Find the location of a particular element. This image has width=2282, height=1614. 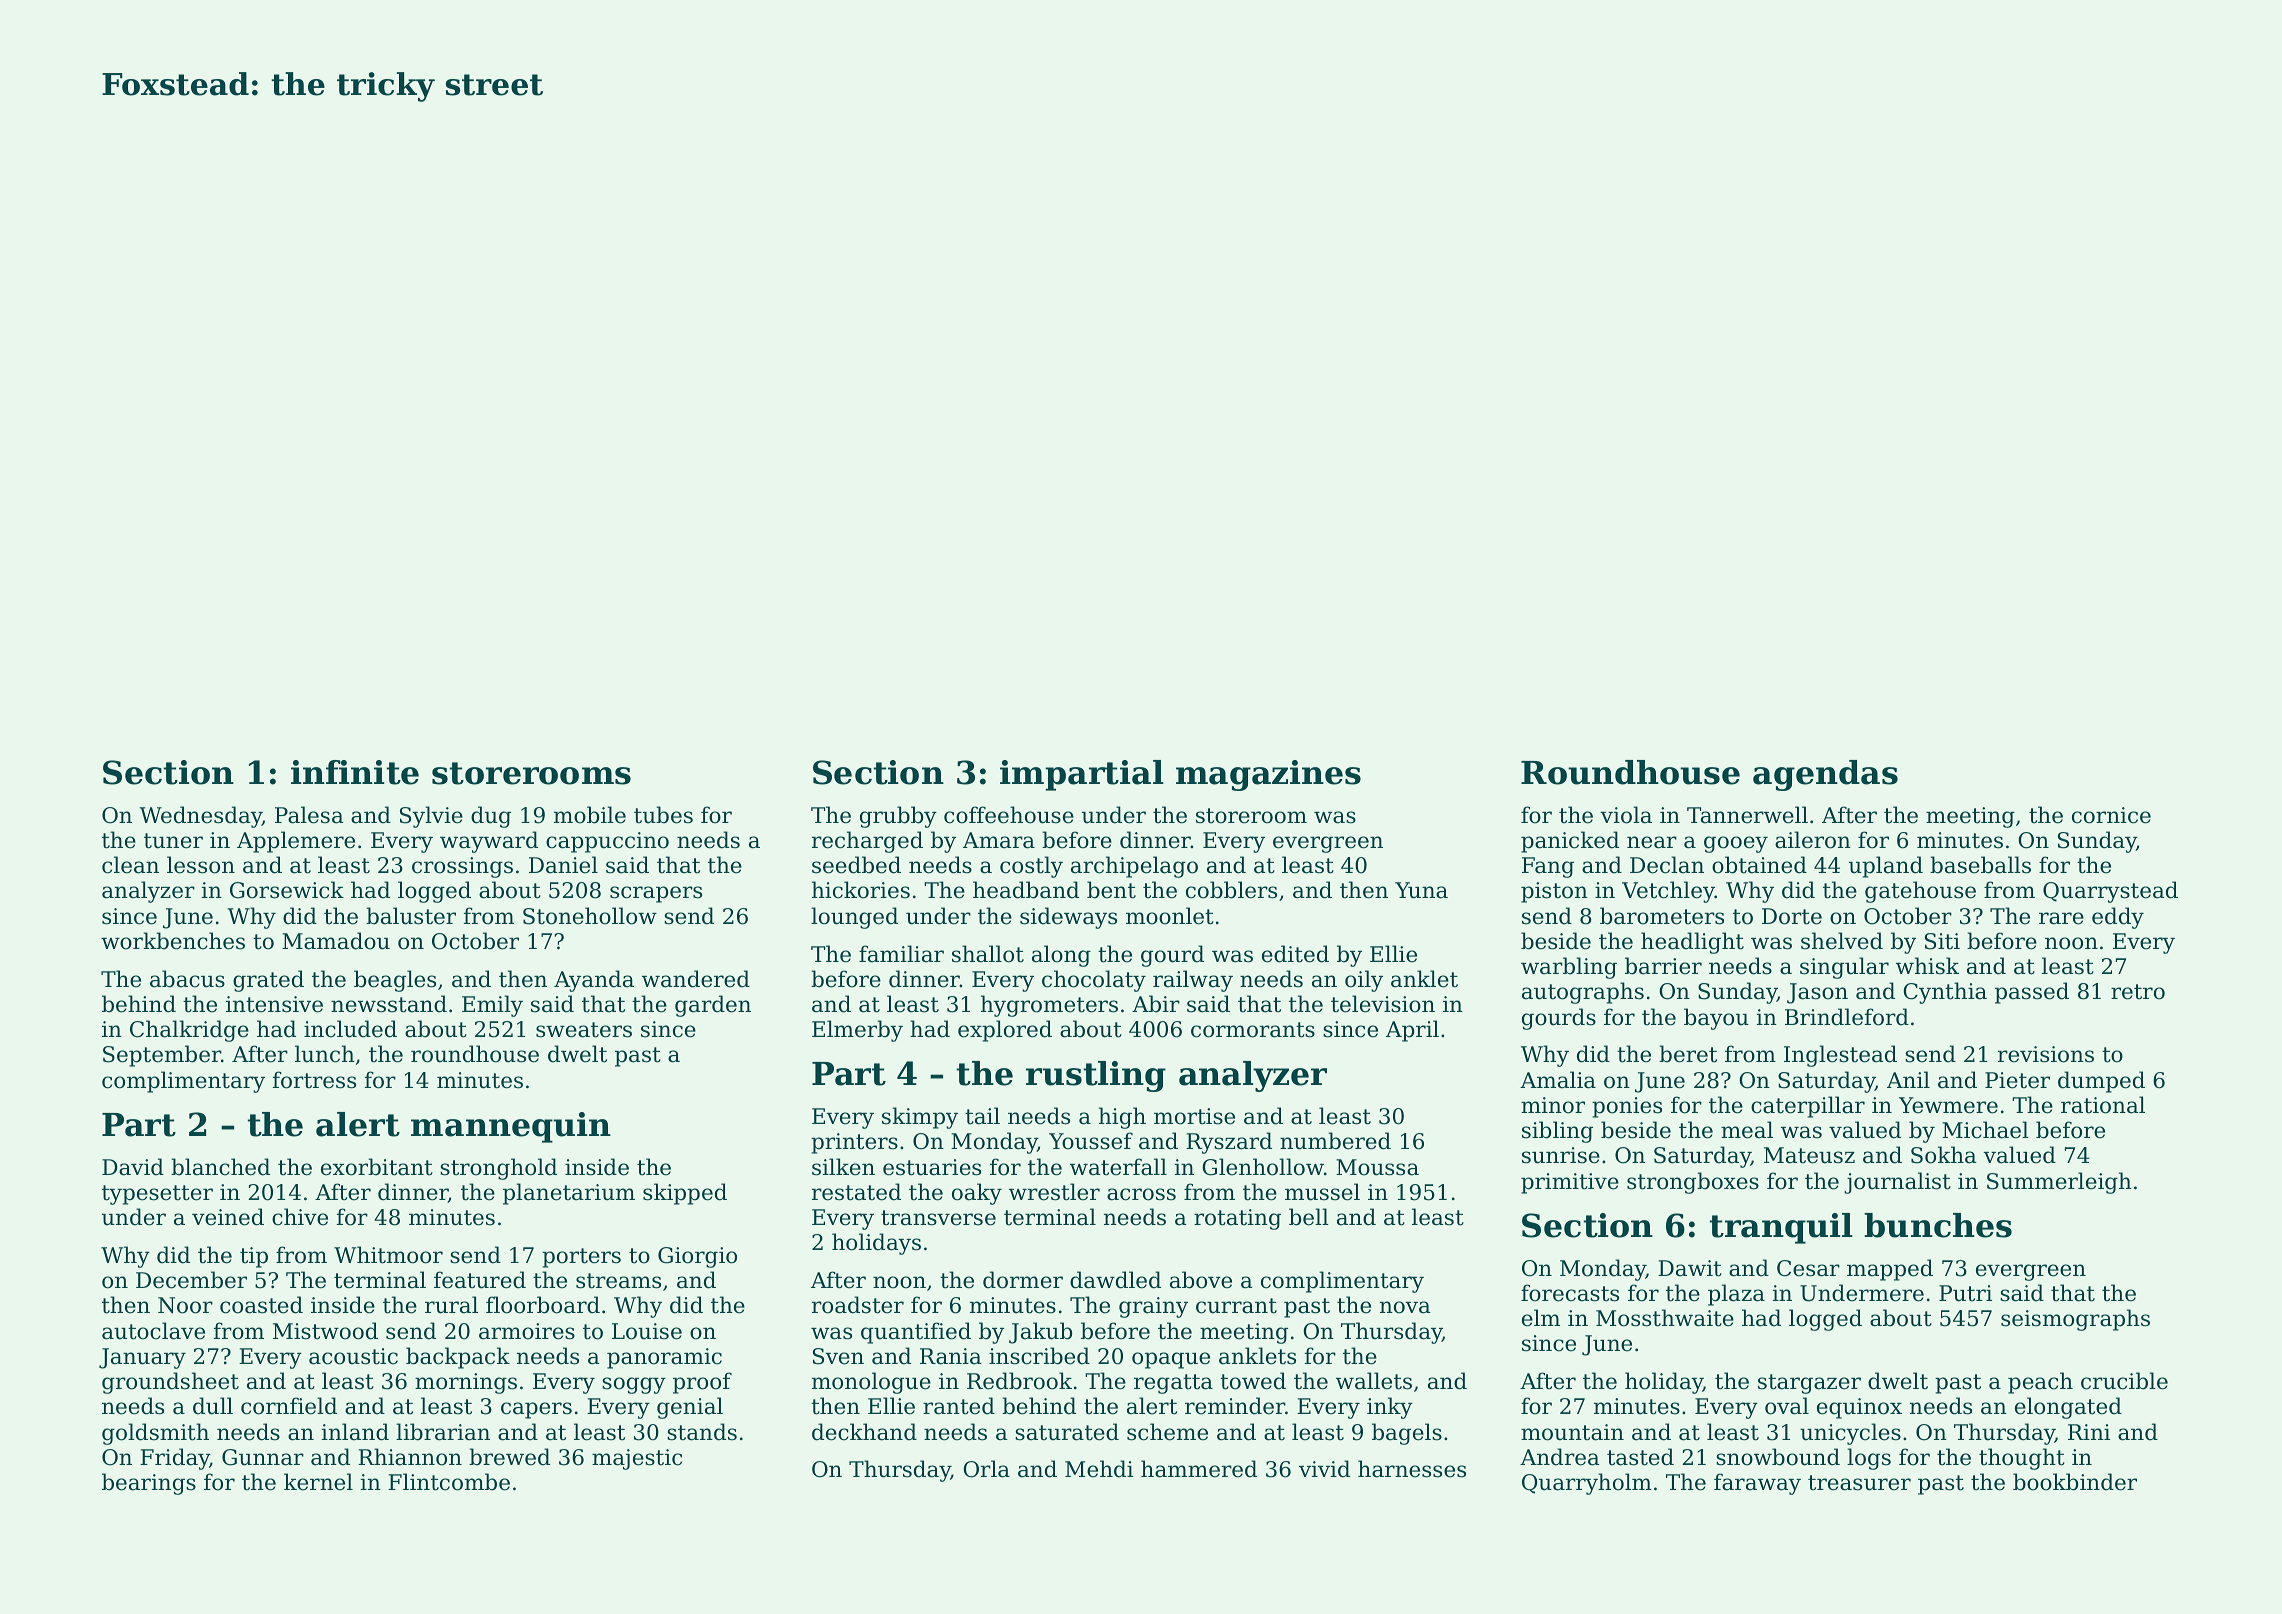

waterfall is located at coordinates (1118, 1167).
